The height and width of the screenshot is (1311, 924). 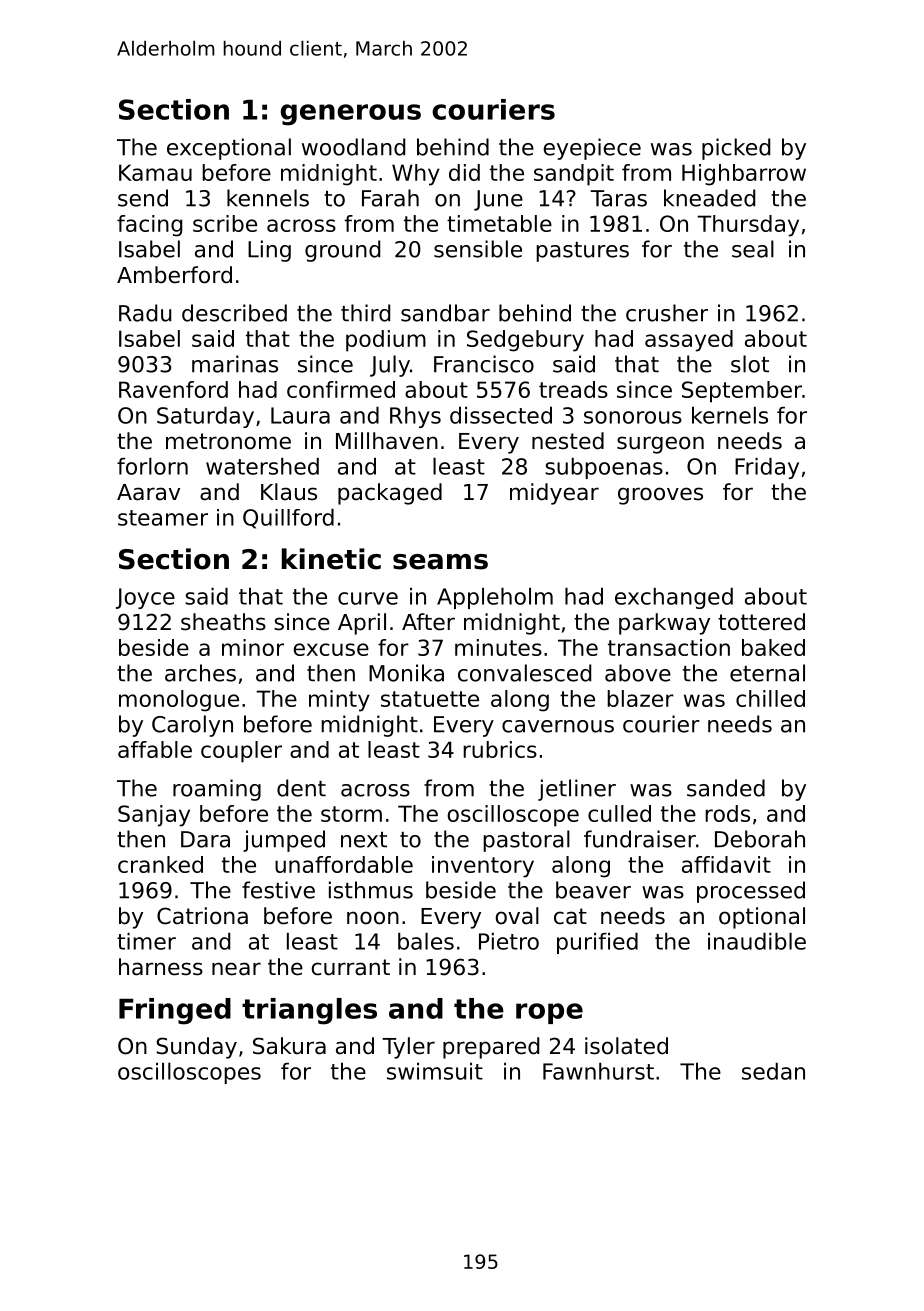 What do you see at coordinates (524, 673) in the screenshot?
I see `convalesced` at bounding box center [524, 673].
